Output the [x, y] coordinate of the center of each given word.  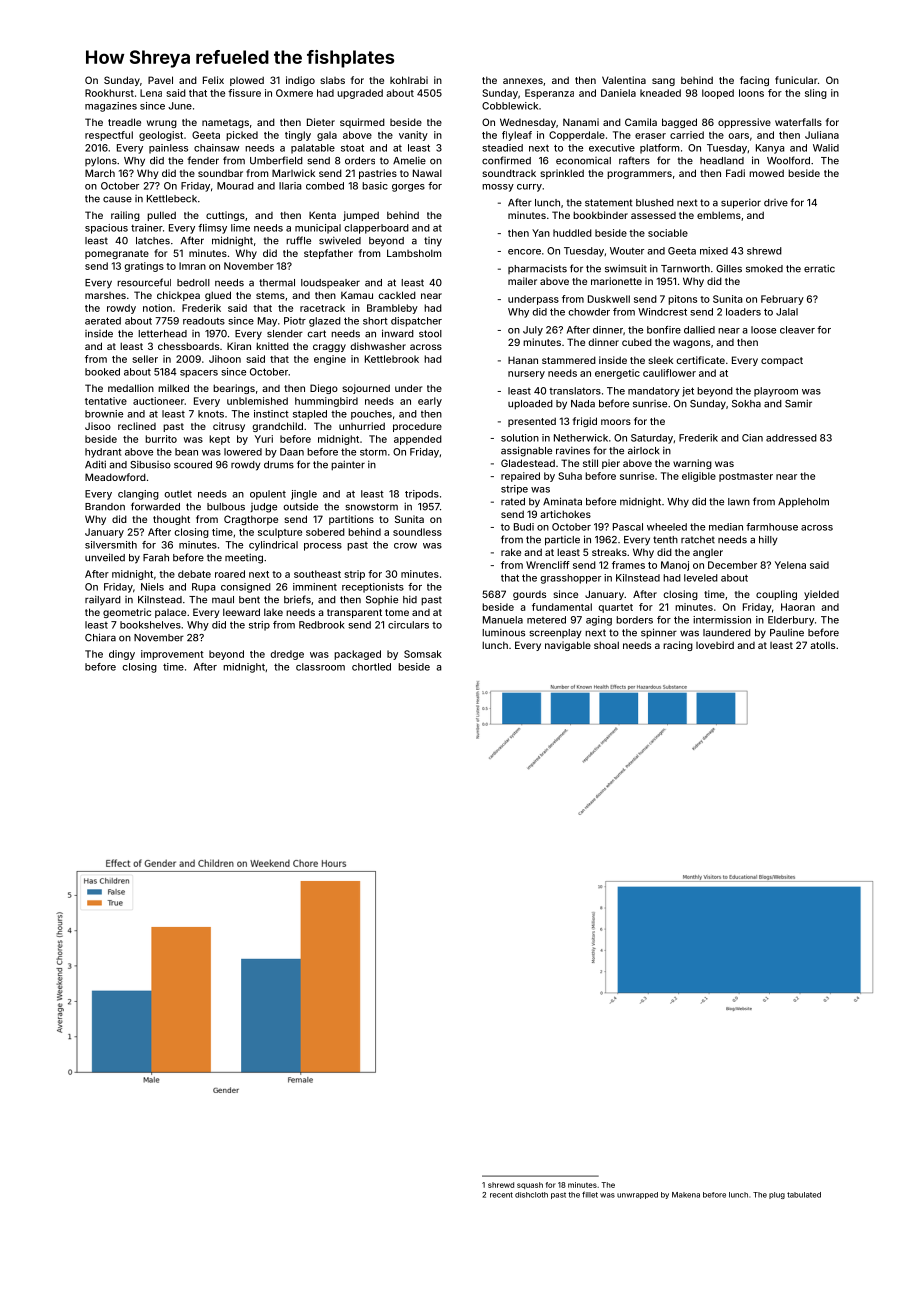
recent [501, 1195]
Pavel [160, 80]
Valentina [624, 80]
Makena [686, 1195]
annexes [523, 81]
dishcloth [531, 1195]
